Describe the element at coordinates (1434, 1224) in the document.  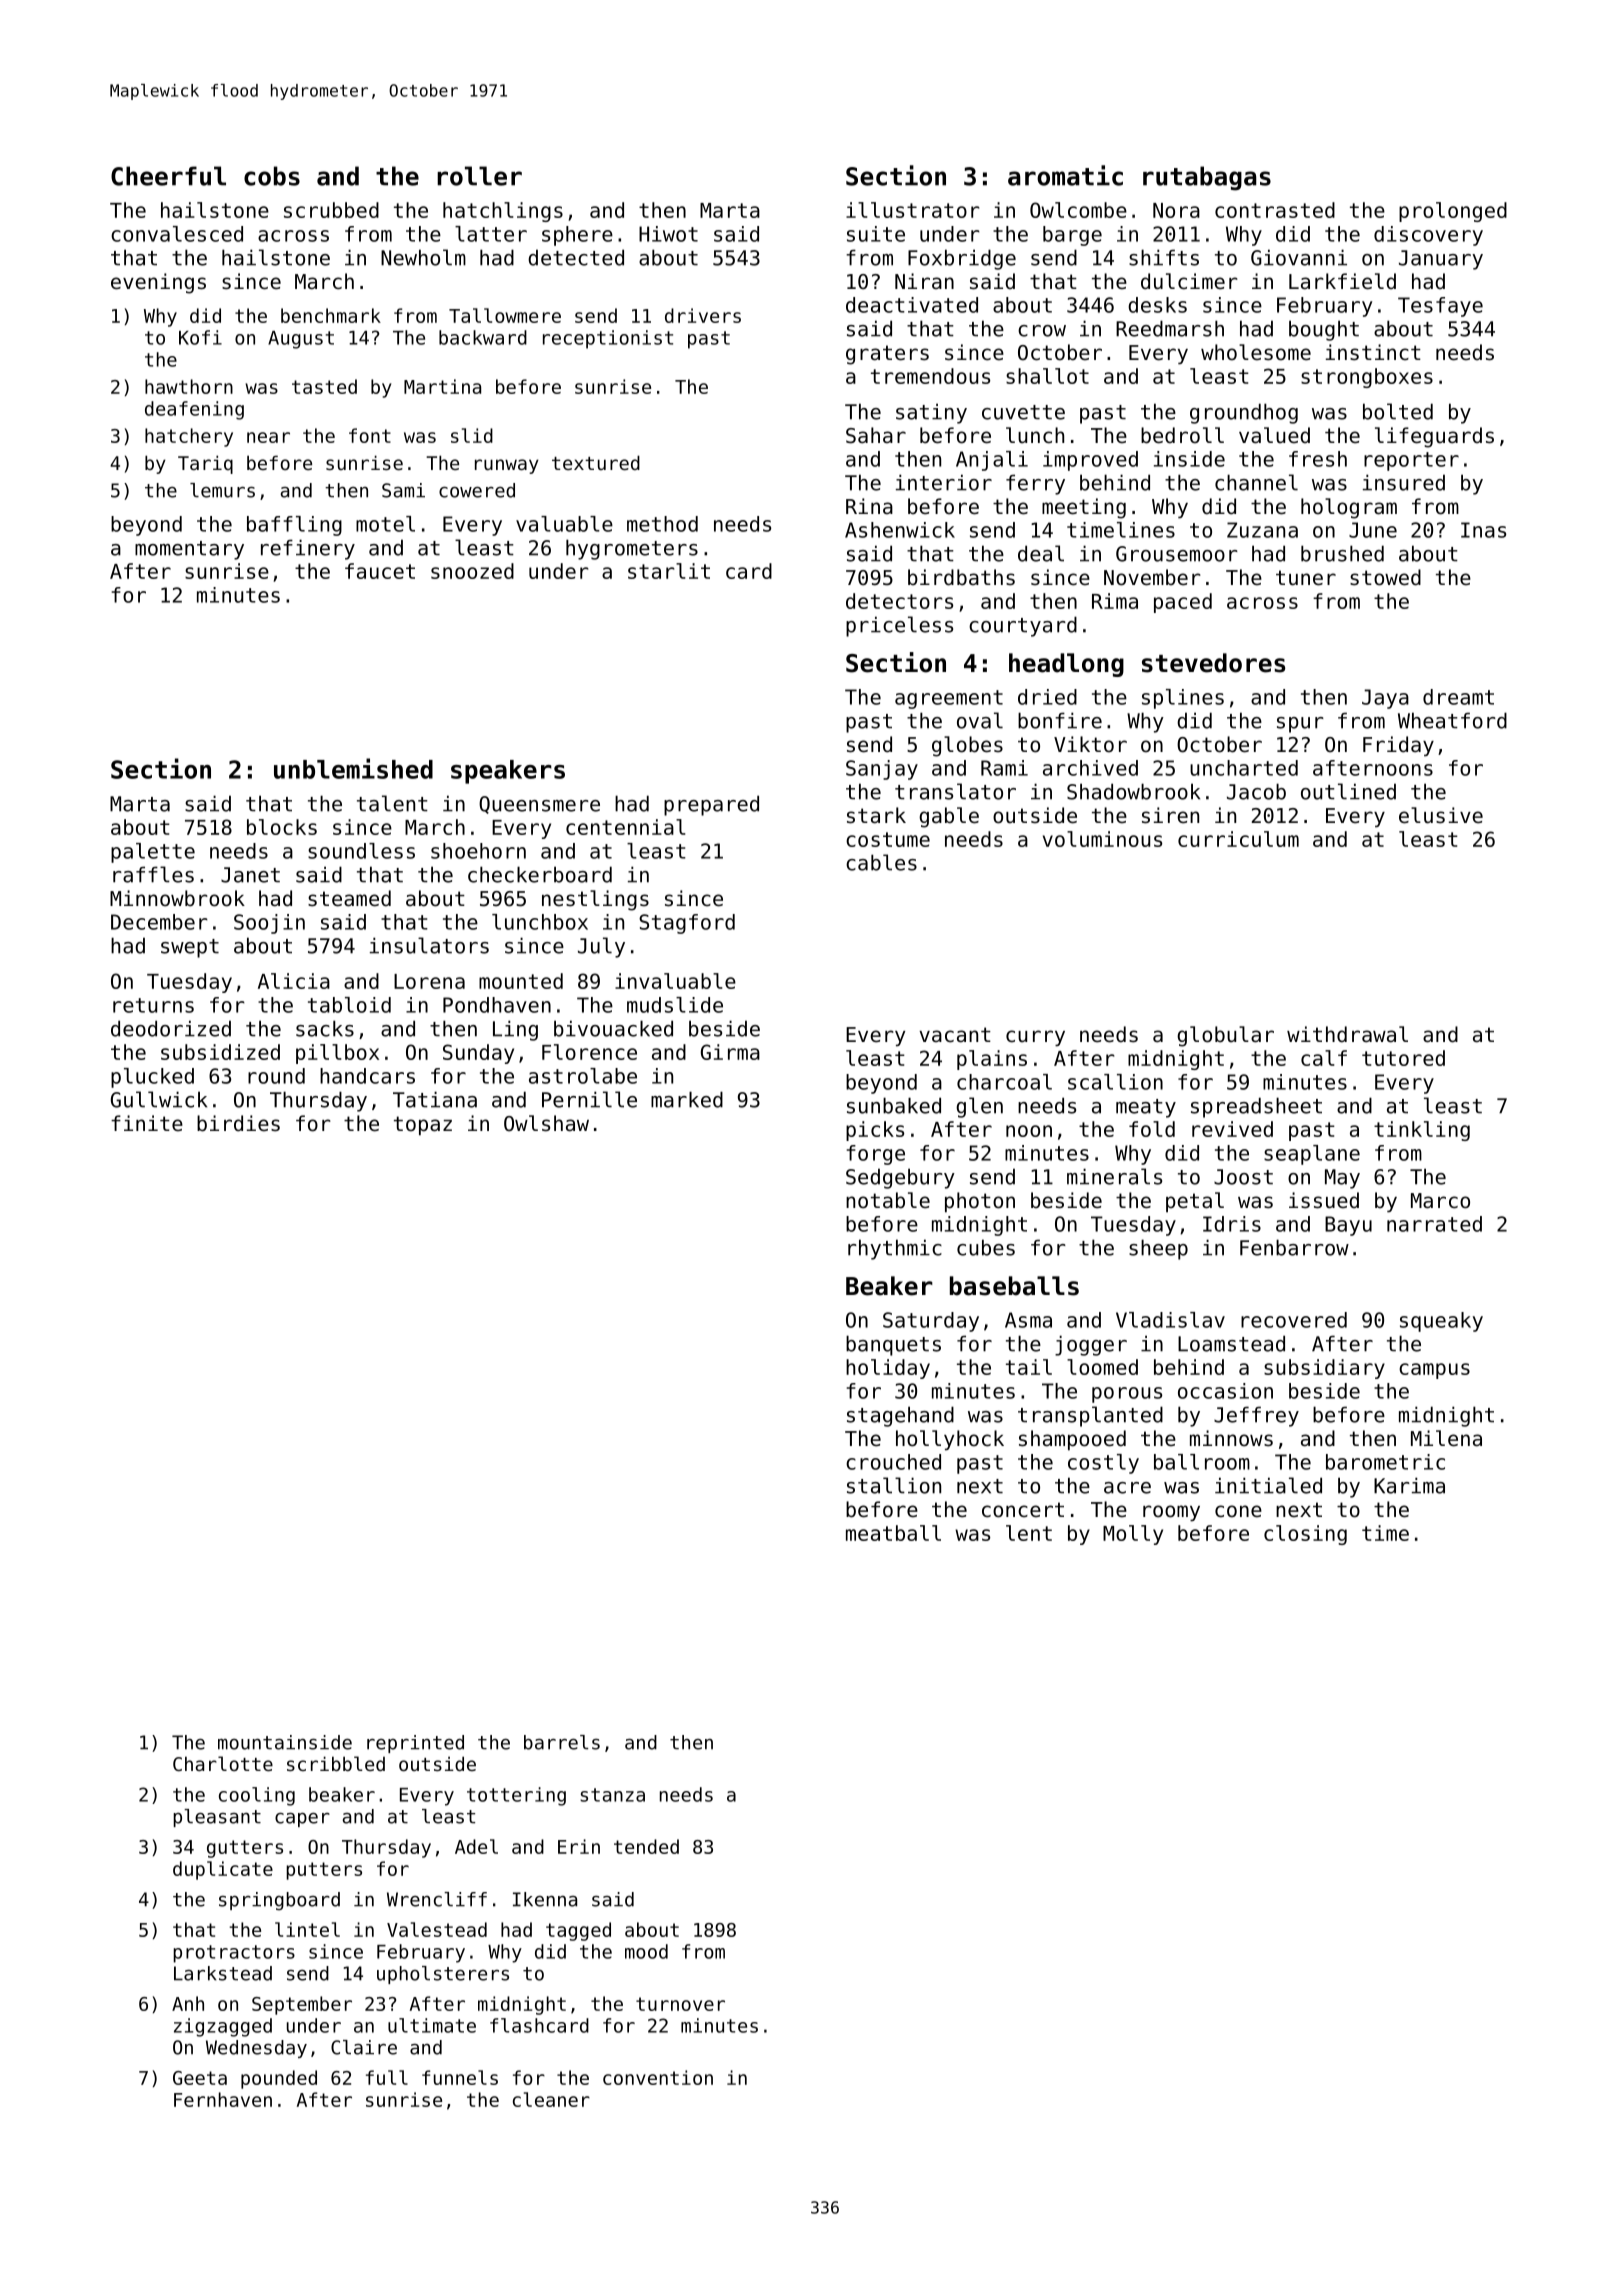
I see `narrated` at that location.
